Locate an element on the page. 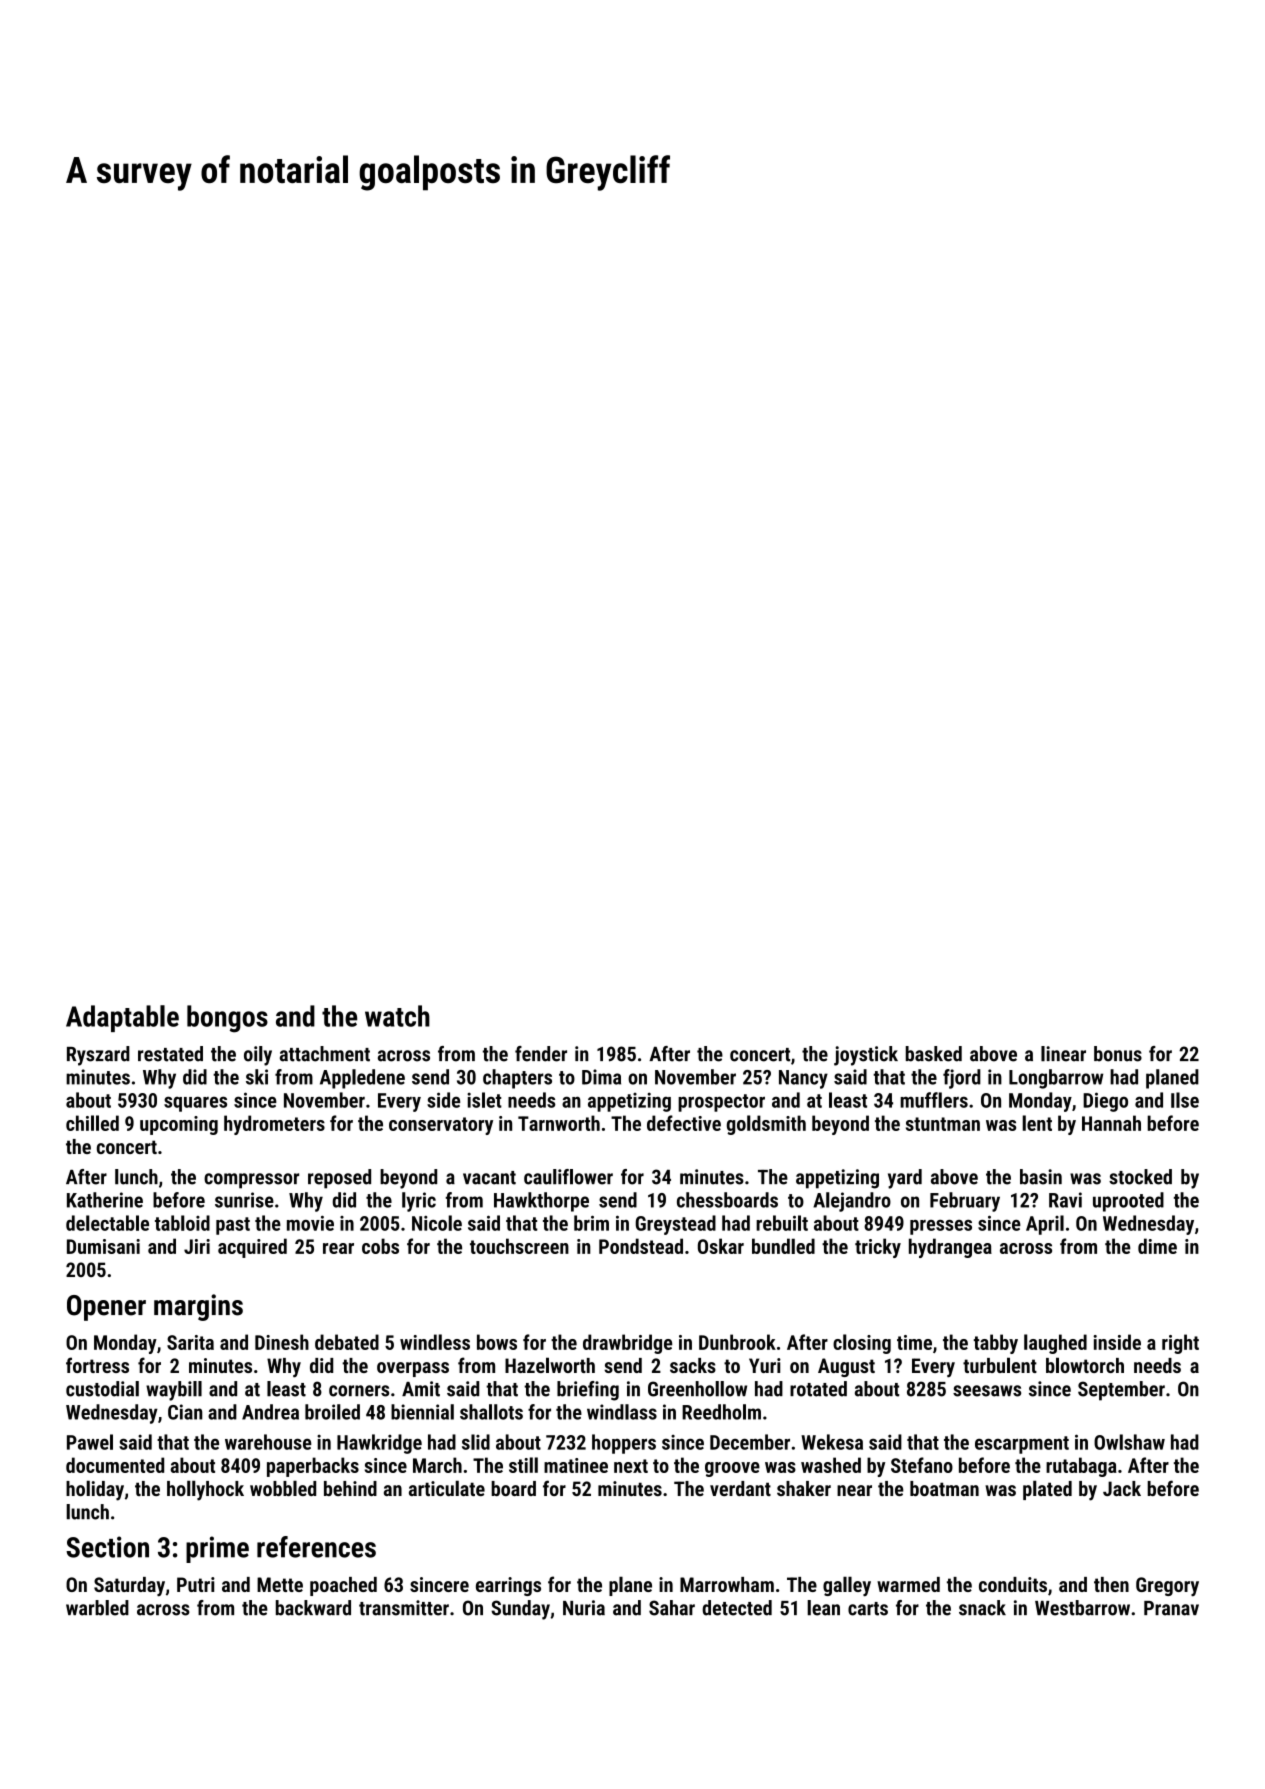 Image resolution: width=1265 pixels, height=1789 pixels. laughed is located at coordinates (1055, 1344).
